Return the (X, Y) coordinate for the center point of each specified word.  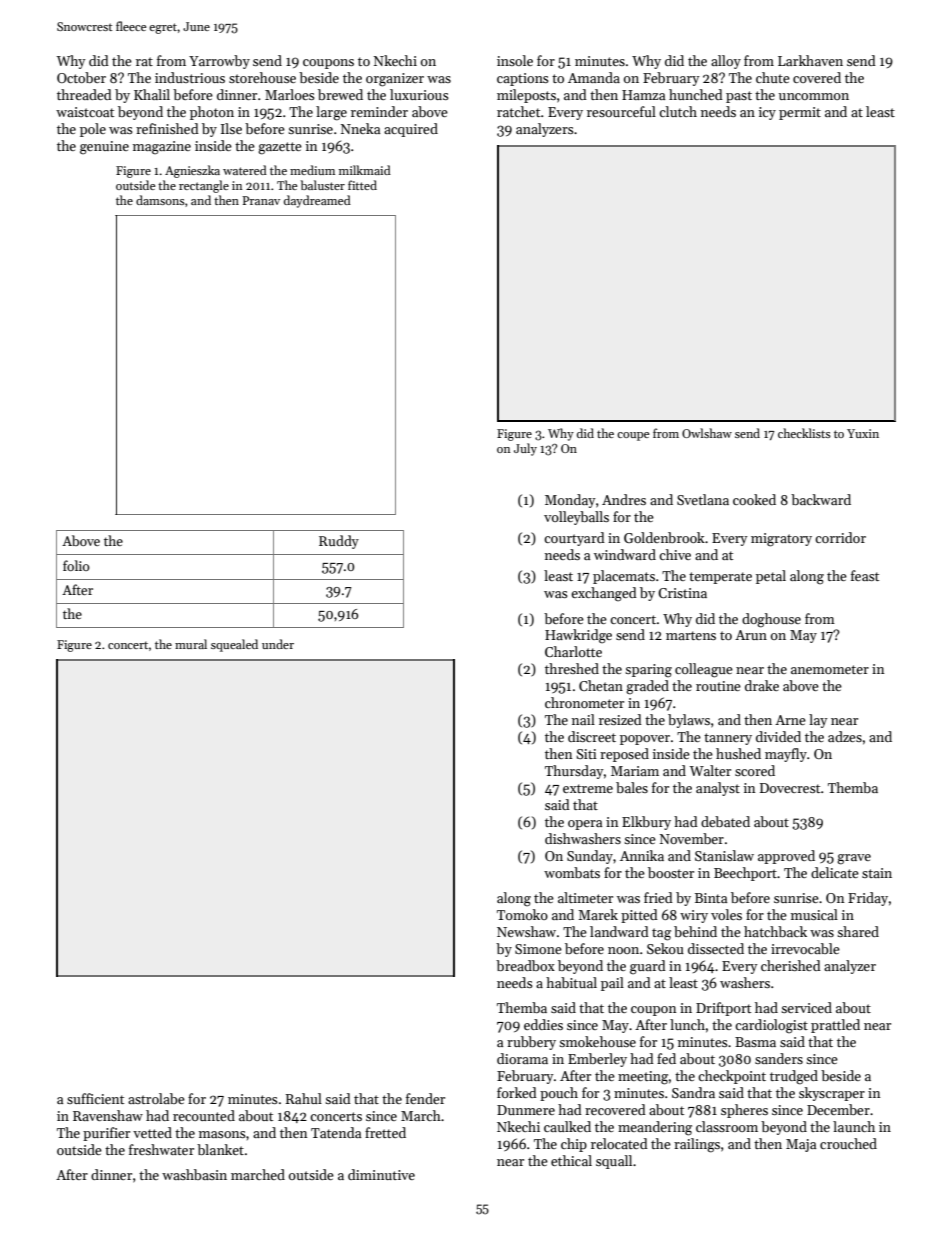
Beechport (745, 874)
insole (515, 60)
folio (76, 565)
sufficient (95, 1098)
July (525, 449)
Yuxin (863, 433)
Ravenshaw (108, 1115)
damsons (160, 200)
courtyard (574, 539)
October (81, 77)
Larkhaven (810, 60)
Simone (538, 949)
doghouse (771, 620)
